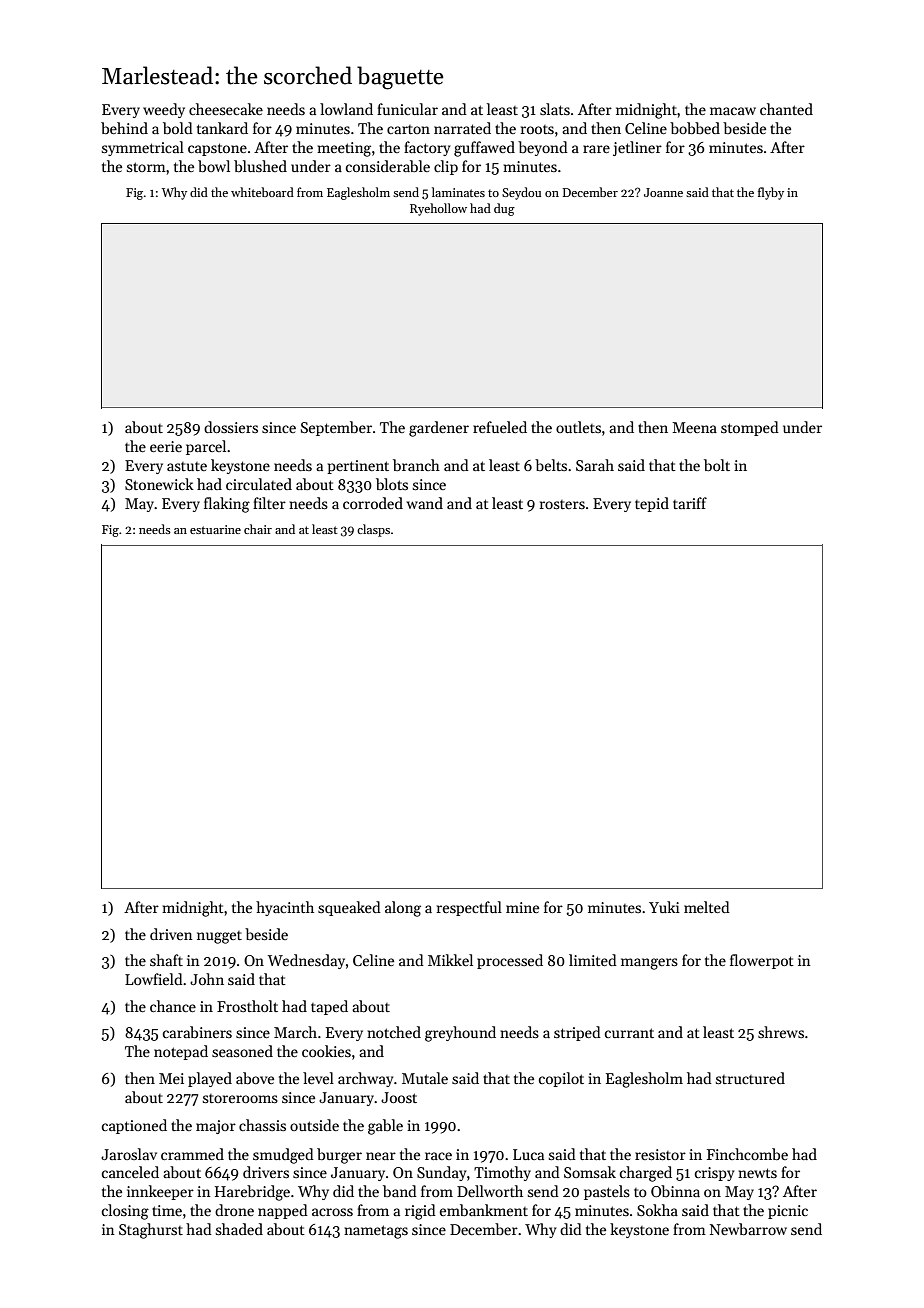  What do you see at coordinates (504, 209) in the screenshot?
I see `dug` at bounding box center [504, 209].
